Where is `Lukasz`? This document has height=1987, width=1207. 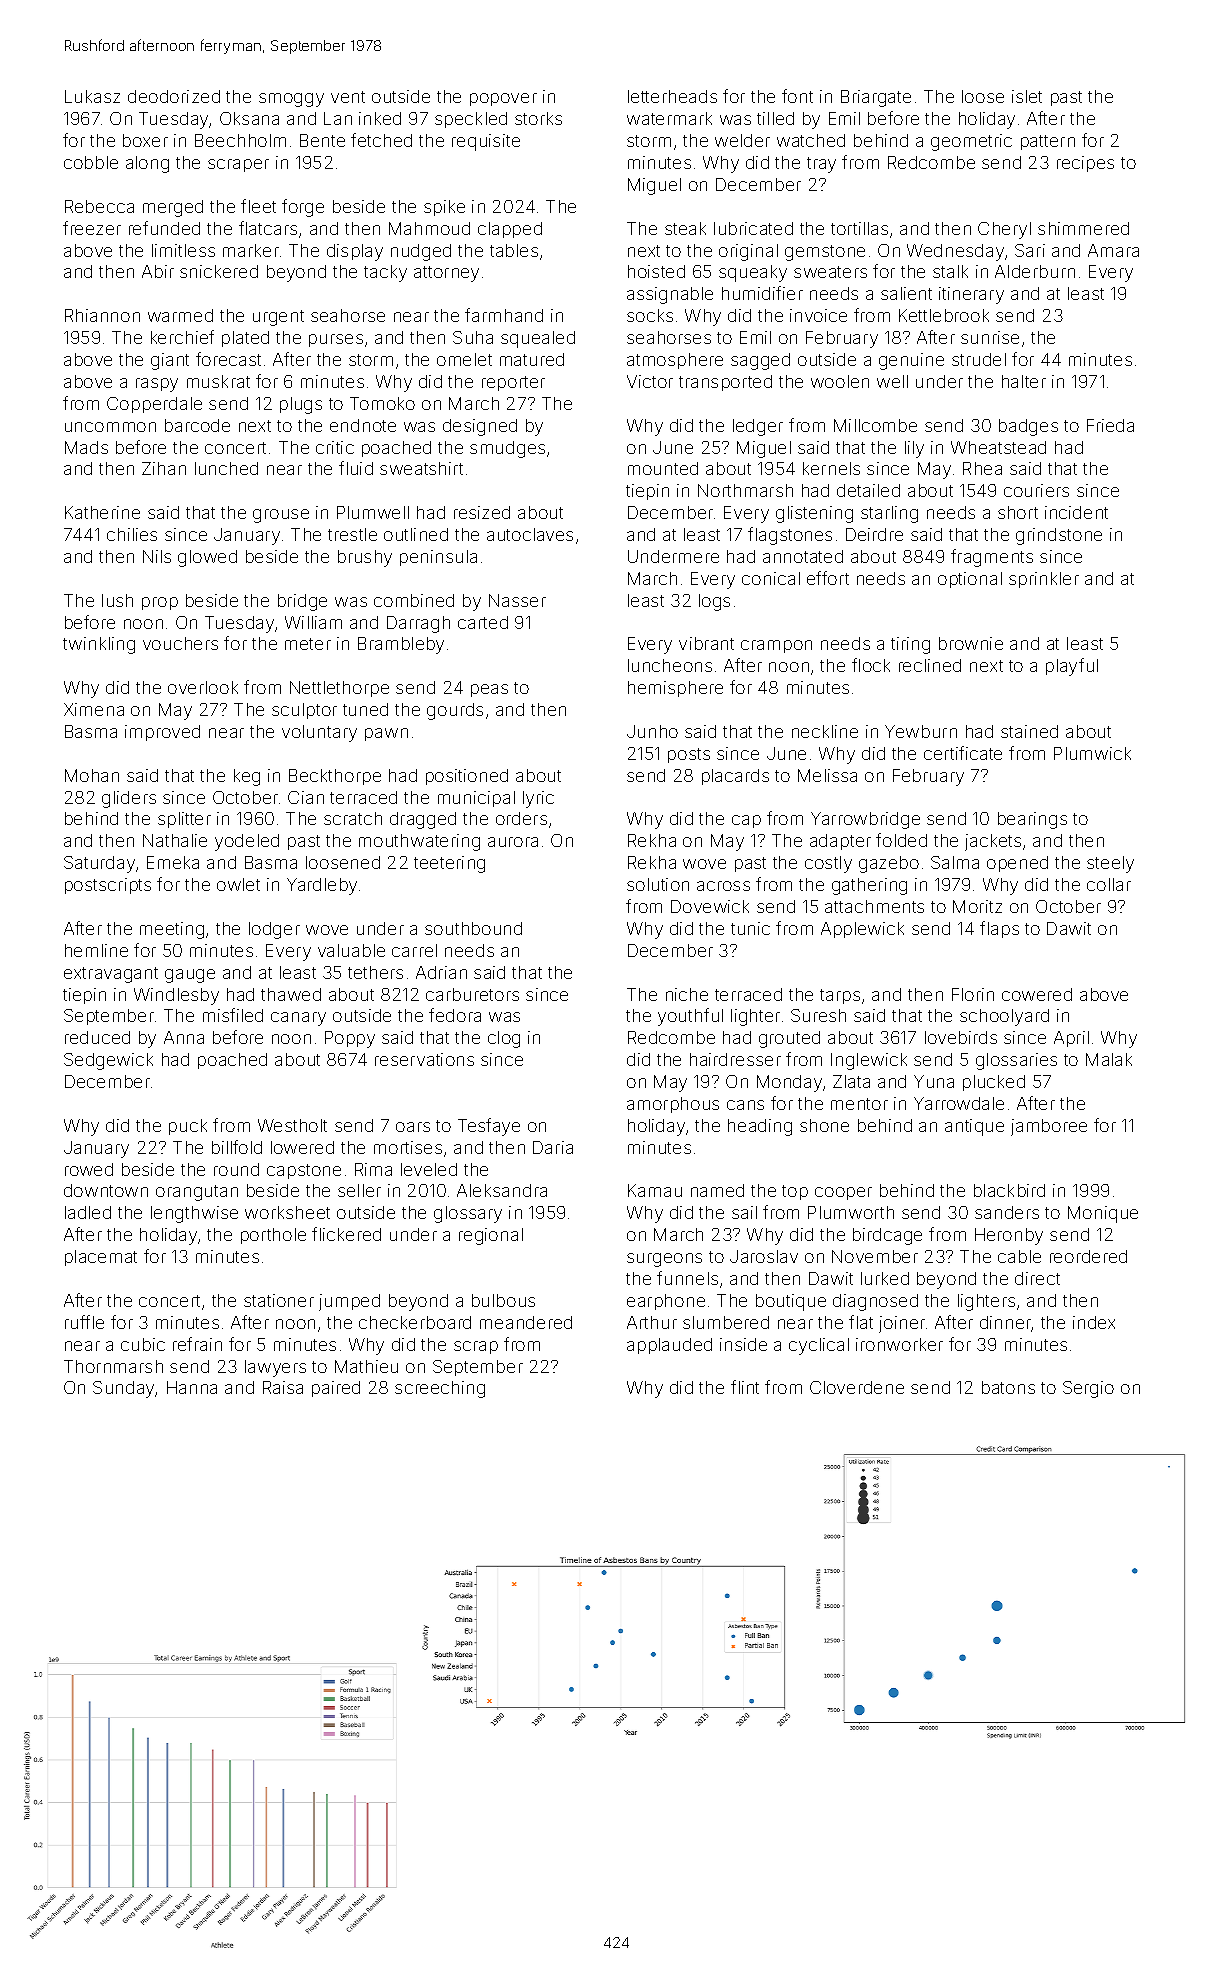
Lukasz is located at coordinates (92, 96).
